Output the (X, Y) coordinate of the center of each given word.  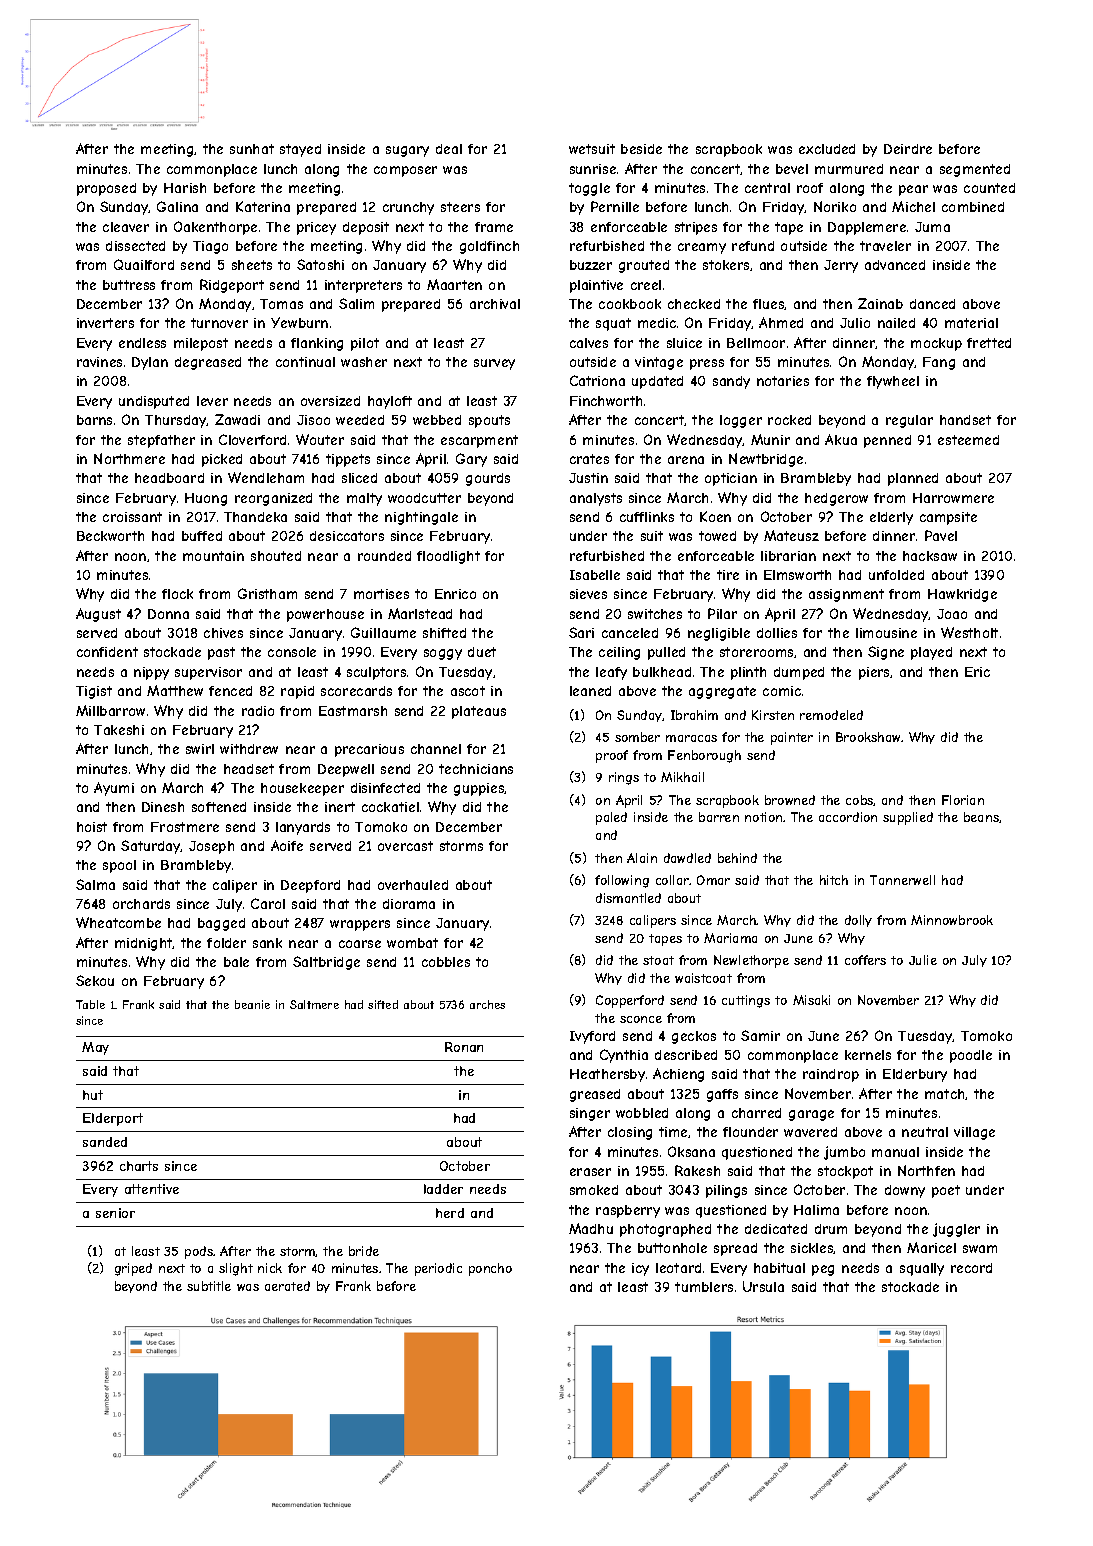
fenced (230, 691)
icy (640, 1269)
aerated (287, 1286)
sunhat (252, 149)
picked (222, 460)
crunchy (408, 208)
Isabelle (595, 575)
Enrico (455, 594)
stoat (658, 960)
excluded (827, 149)
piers (875, 673)
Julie (923, 960)
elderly (891, 518)
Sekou (95, 980)
